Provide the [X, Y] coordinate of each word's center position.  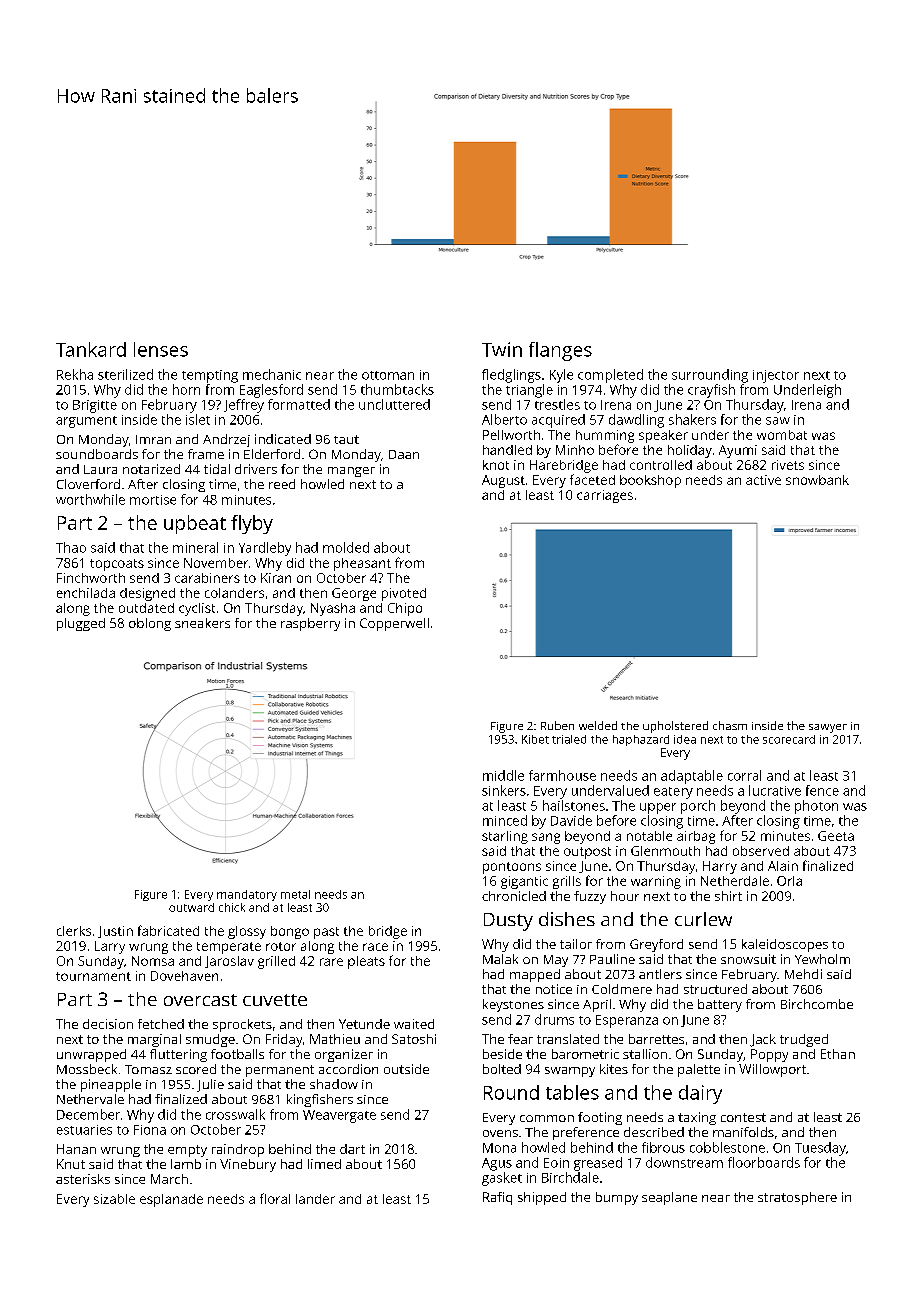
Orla [789, 881]
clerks [74, 931]
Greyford [656, 945]
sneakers [202, 623]
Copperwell [394, 624]
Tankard [91, 349]
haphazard [641, 740]
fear [520, 1039]
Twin [502, 349]
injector [776, 376]
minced [505, 820]
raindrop [238, 1150]
